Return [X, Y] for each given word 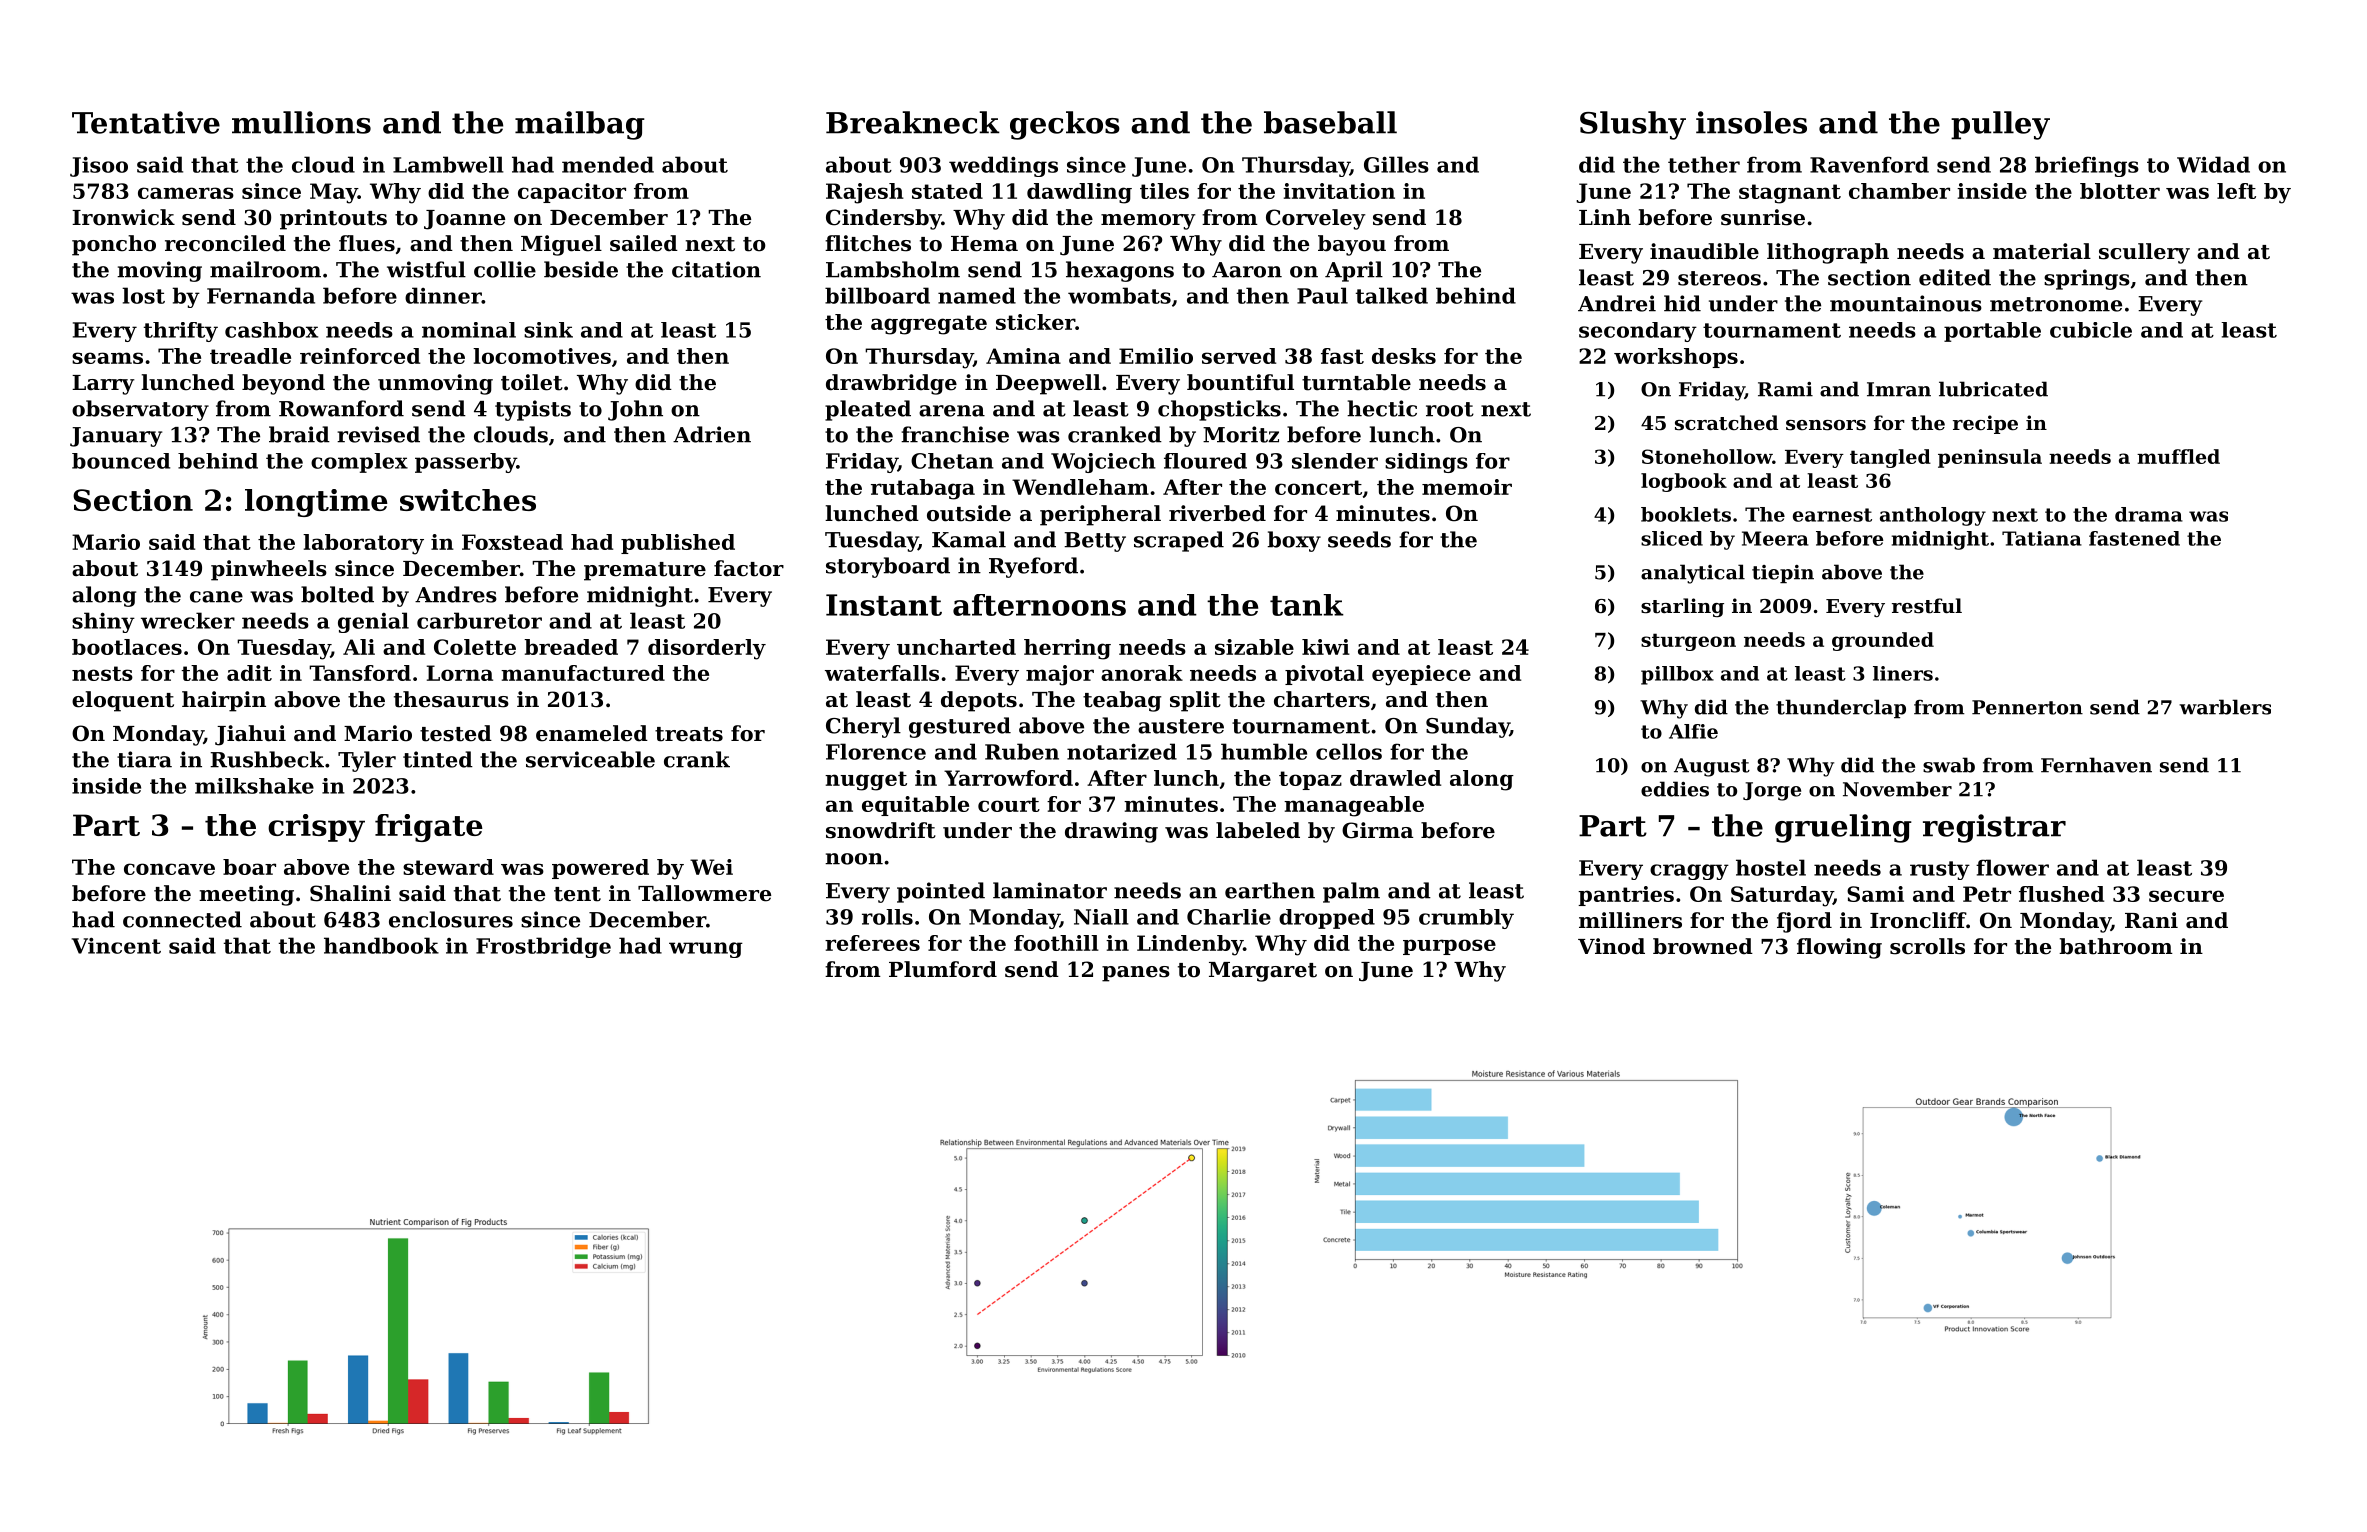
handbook [381, 945]
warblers [2225, 707]
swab [1949, 765]
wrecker [188, 620]
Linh [1605, 217]
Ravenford [1869, 164]
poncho [114, 245]
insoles [1751, 122]
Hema [984, 244]
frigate [429, 828]
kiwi [1326, 647]
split [1195, 701]
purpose [1449, 947]
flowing [1839, 948]
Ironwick [123, 217]
